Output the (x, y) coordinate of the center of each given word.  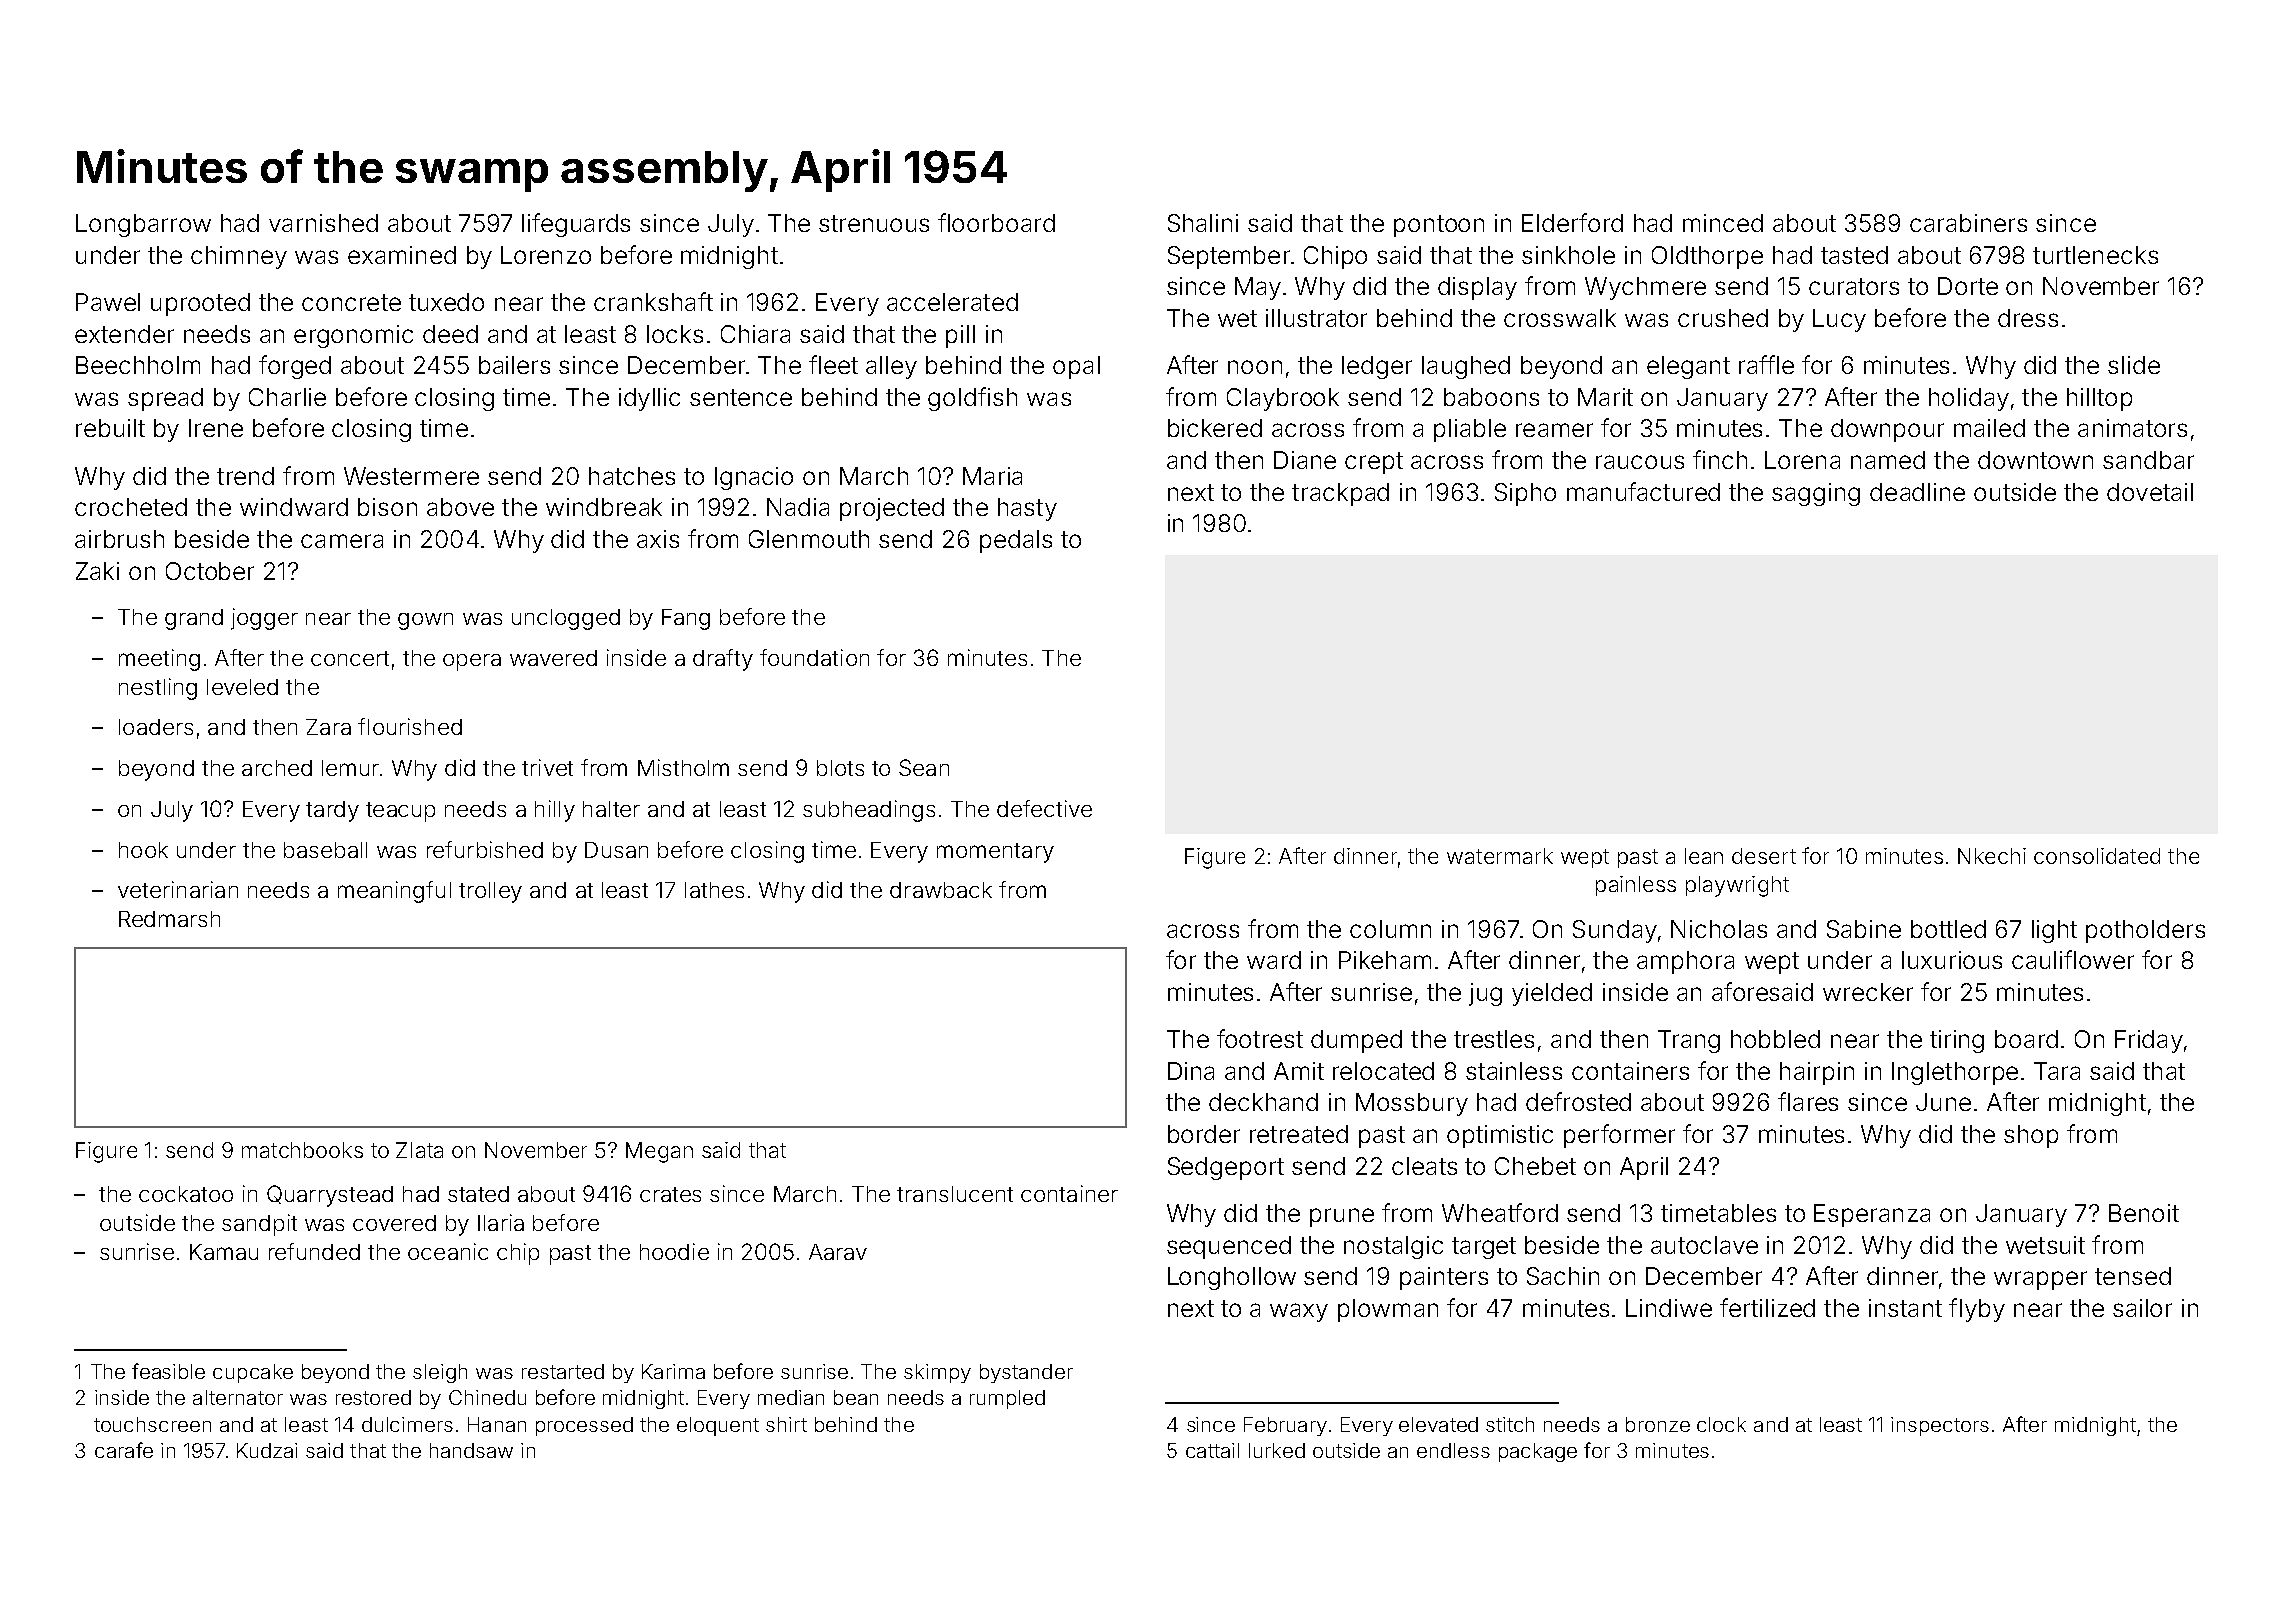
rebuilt (110, 428)
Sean (924, 767)
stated (478, 1194)
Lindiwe (1669, 1308)
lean (1704, 856)
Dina (1191, 1071)
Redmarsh (169, 919)
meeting (159, 660)
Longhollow (1232, 1278)
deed (450, 334)
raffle (1766, 364)
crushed (1723, 318)
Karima (673, 1371)
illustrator (1316, 318)
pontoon (1439, 226)
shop (2031, 1136)
